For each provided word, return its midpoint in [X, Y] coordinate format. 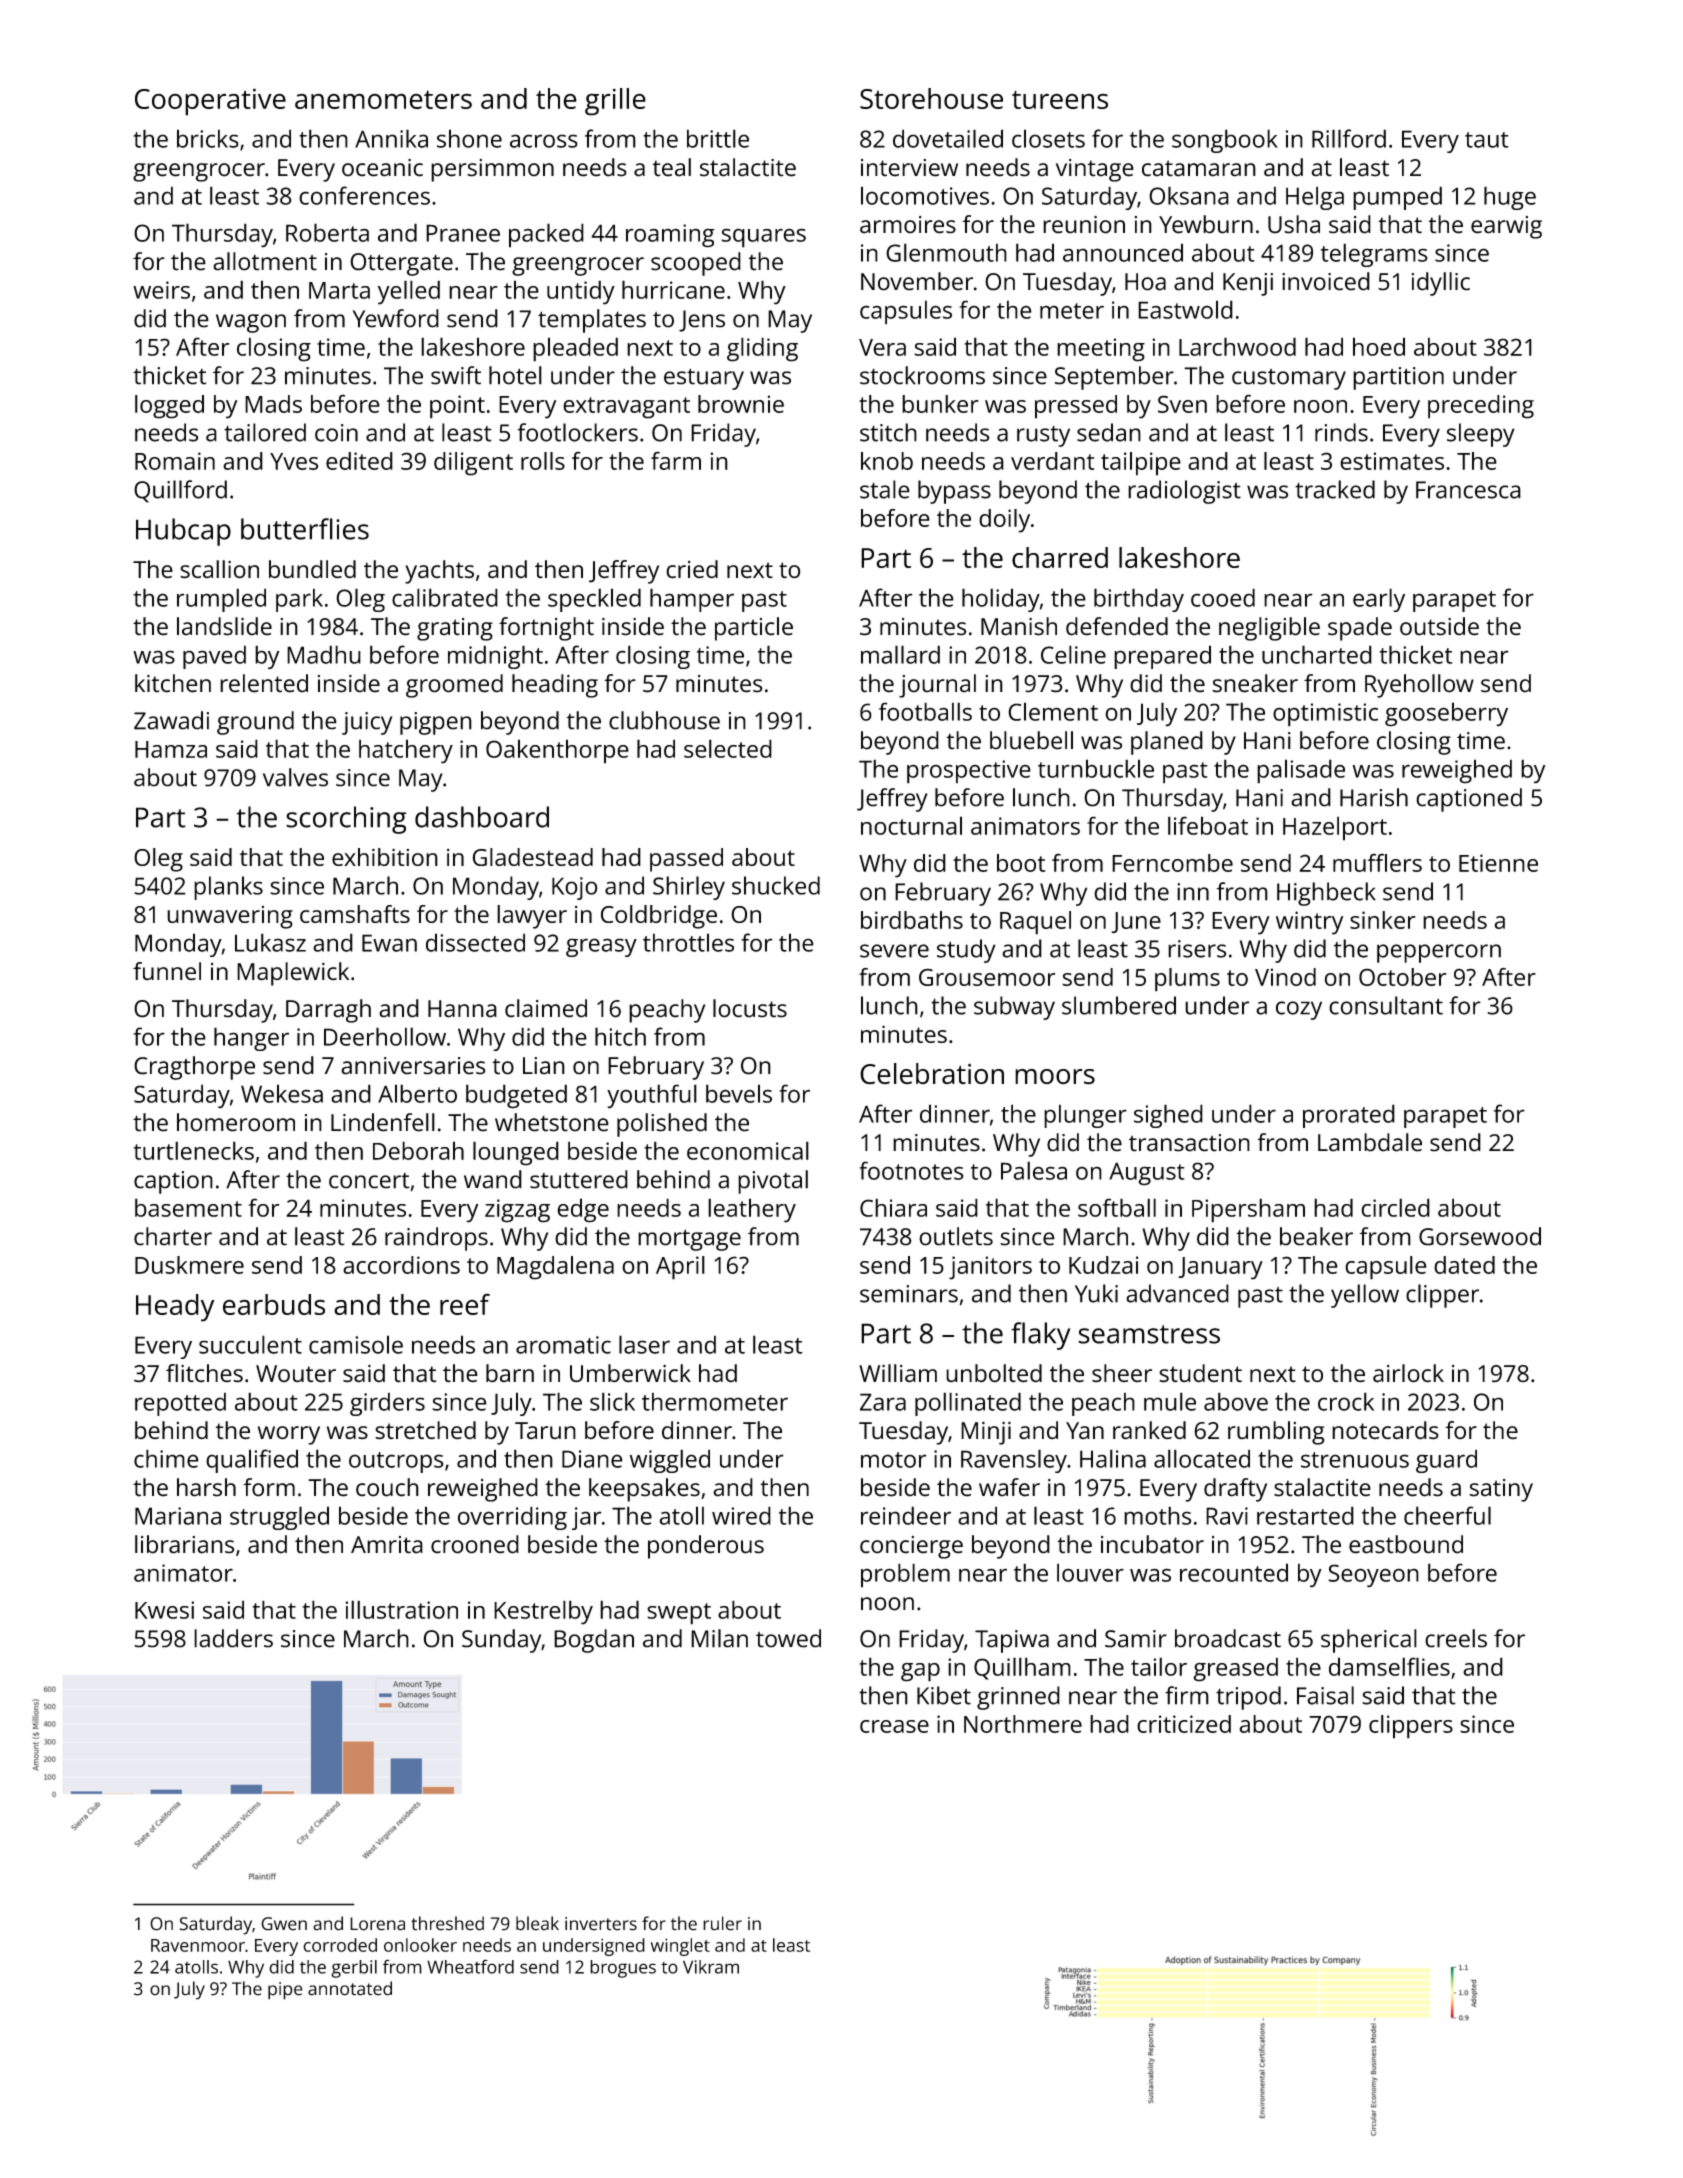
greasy [601, 947]
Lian [544, 1066]
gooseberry [1446, 714]
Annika [391, 138]
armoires [908, 225]
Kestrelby [543, 1612]
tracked [1335, 489]
